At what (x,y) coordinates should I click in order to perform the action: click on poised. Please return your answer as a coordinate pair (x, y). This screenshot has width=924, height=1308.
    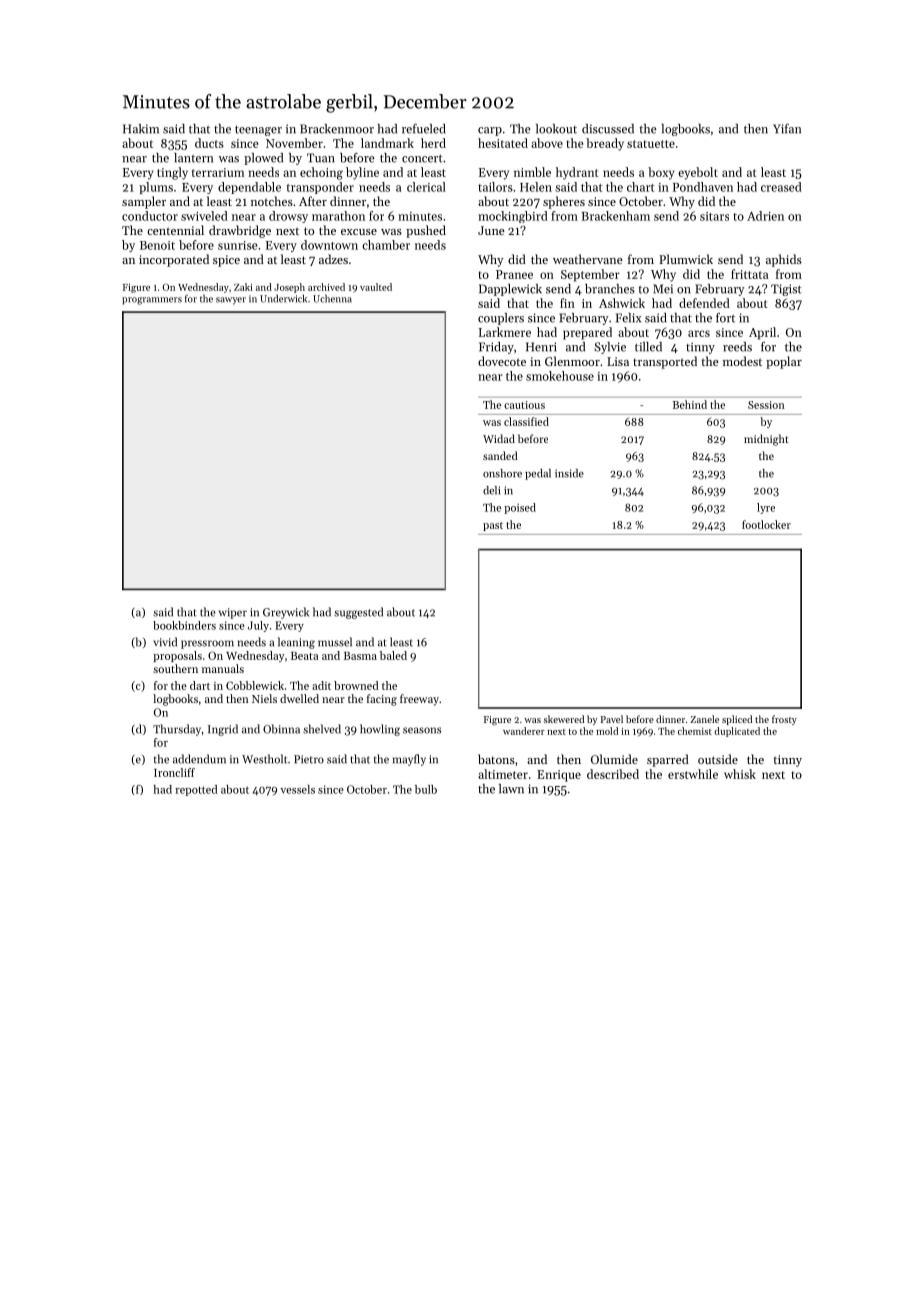
    Looking at the image, I should click on (520, 508).
